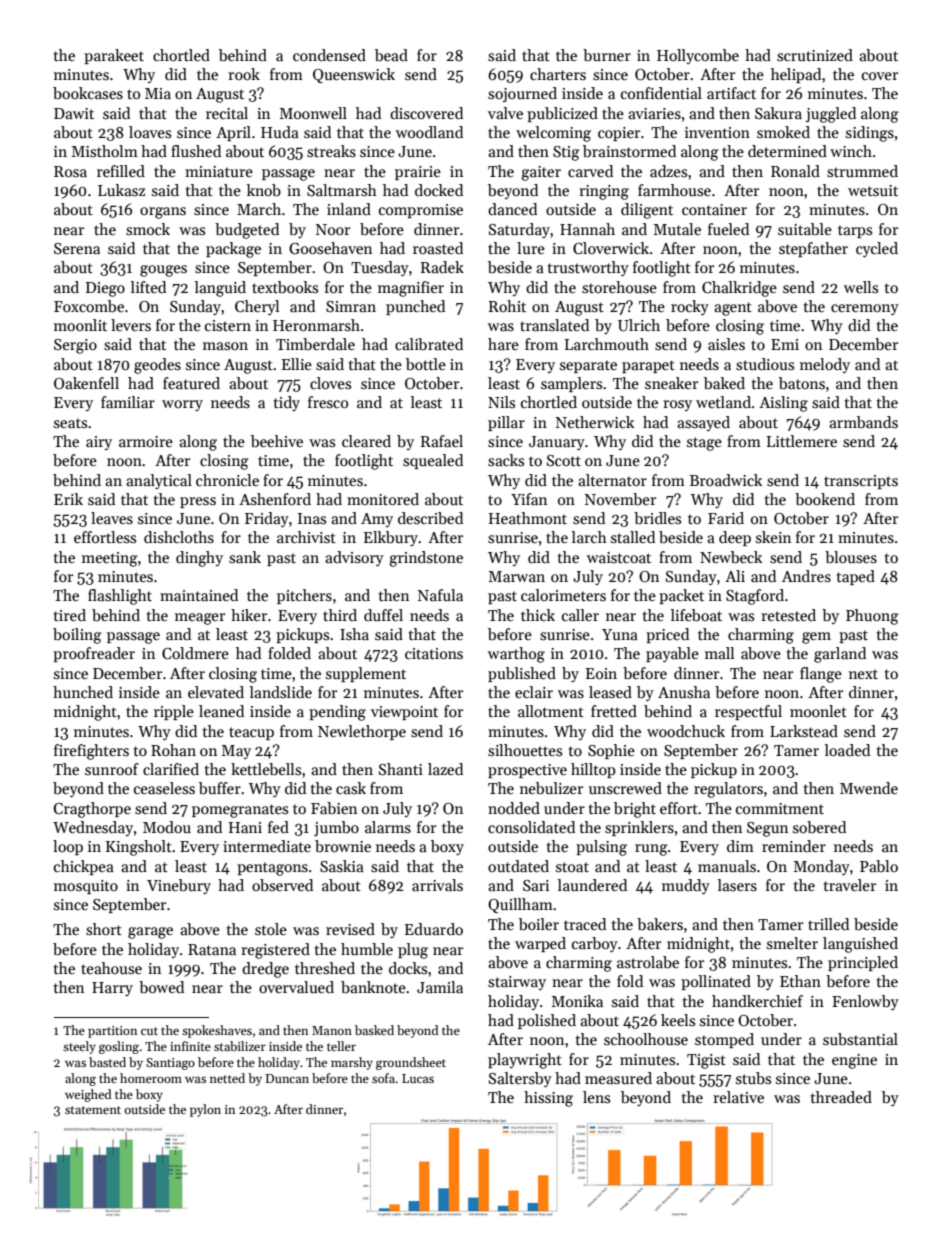 This image has height=1233, width=952. Describe the element at coordinates (205, 1110) in the image. I see `pylon` at that location.
